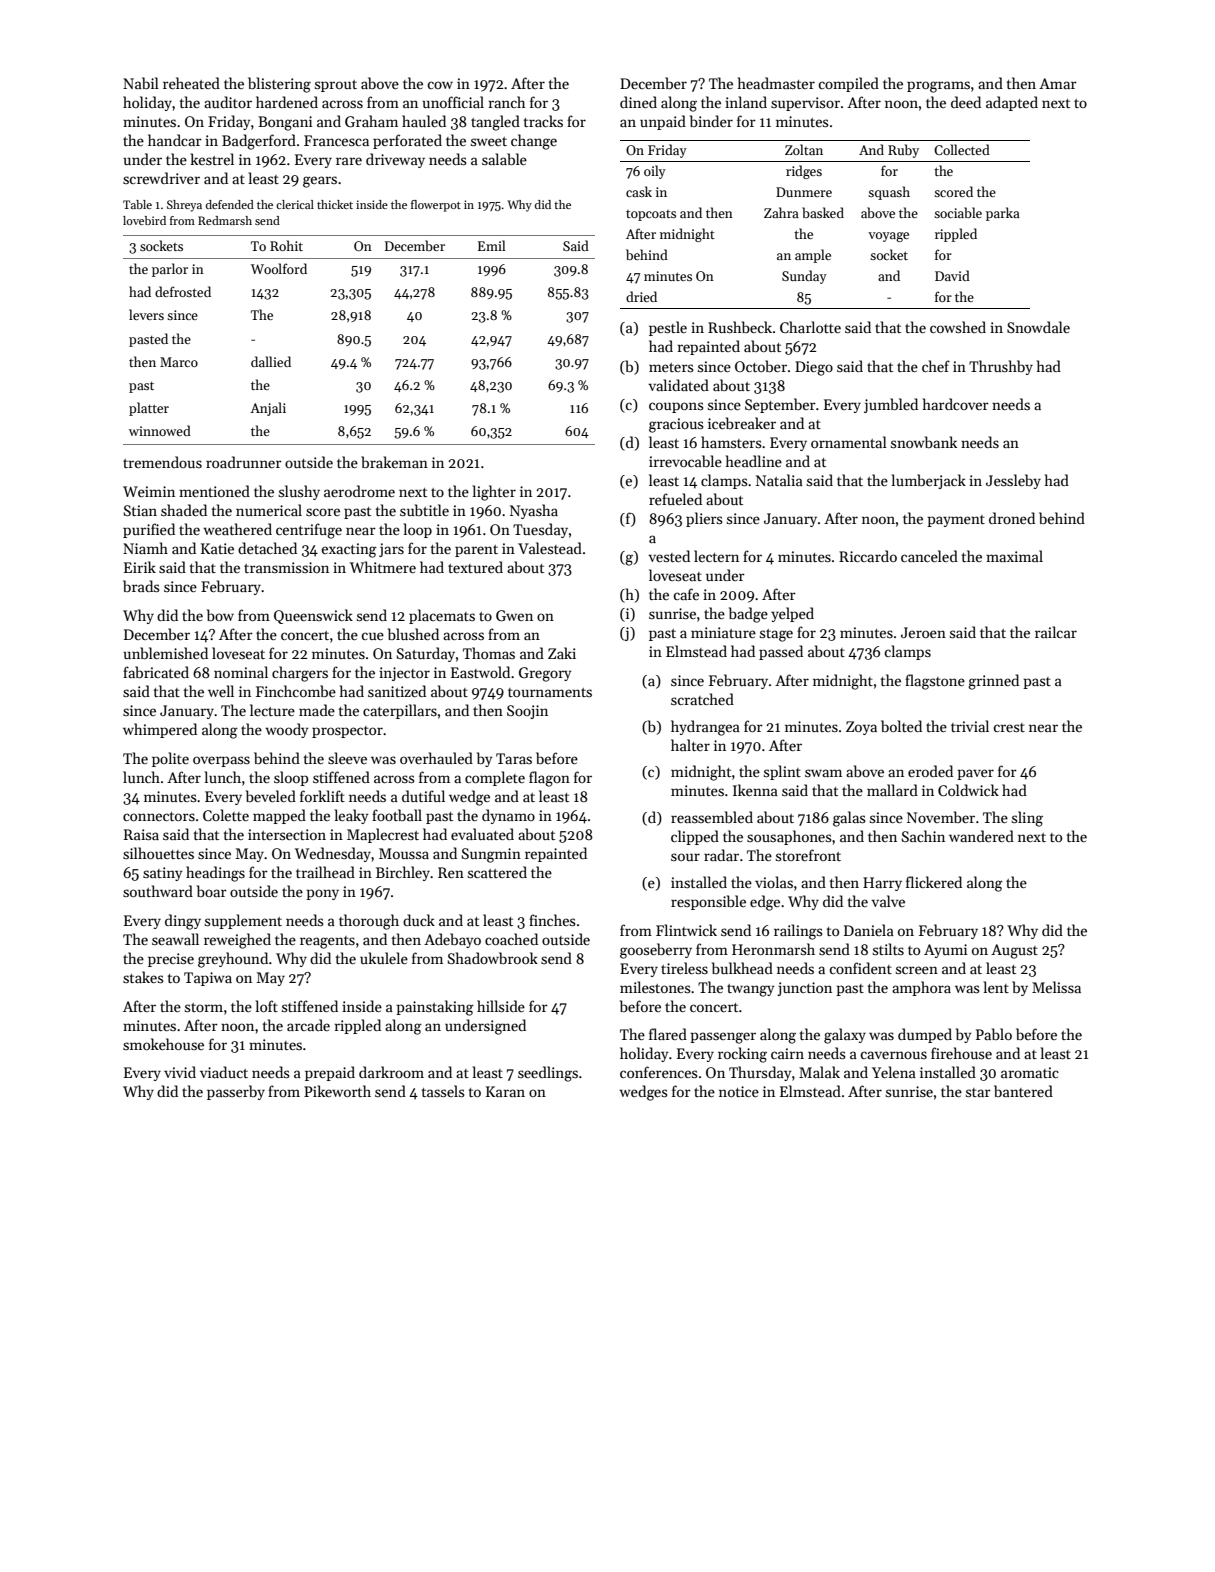 The width and height of the page is (1215, 1572). Describe the element at coordinates (1058, 83) in the page. I see `Amar` at that location.
